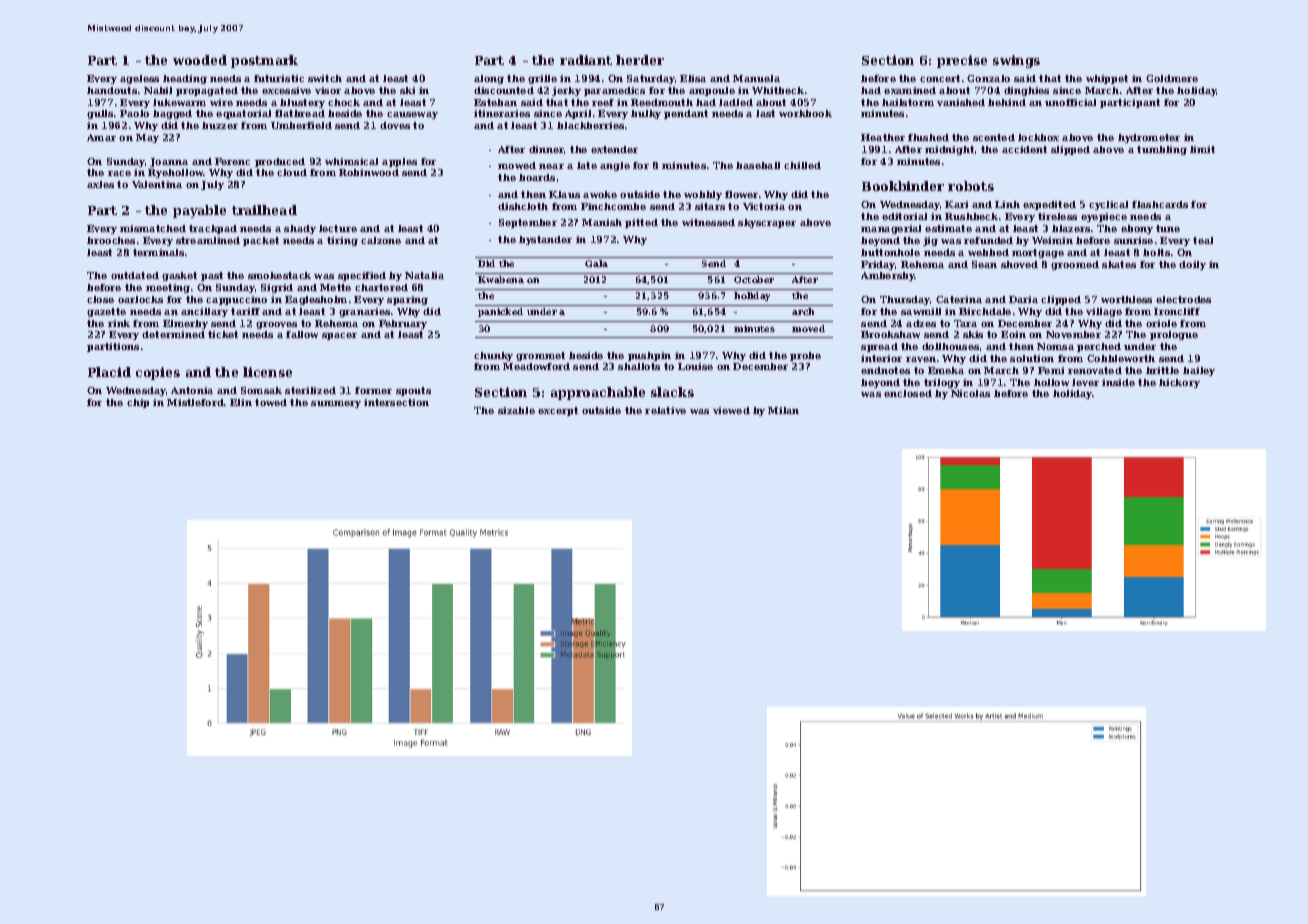  What do you see at coordinates (1023, 299) in the document?
I see `Daria` at bounding box center [1023, 299].
